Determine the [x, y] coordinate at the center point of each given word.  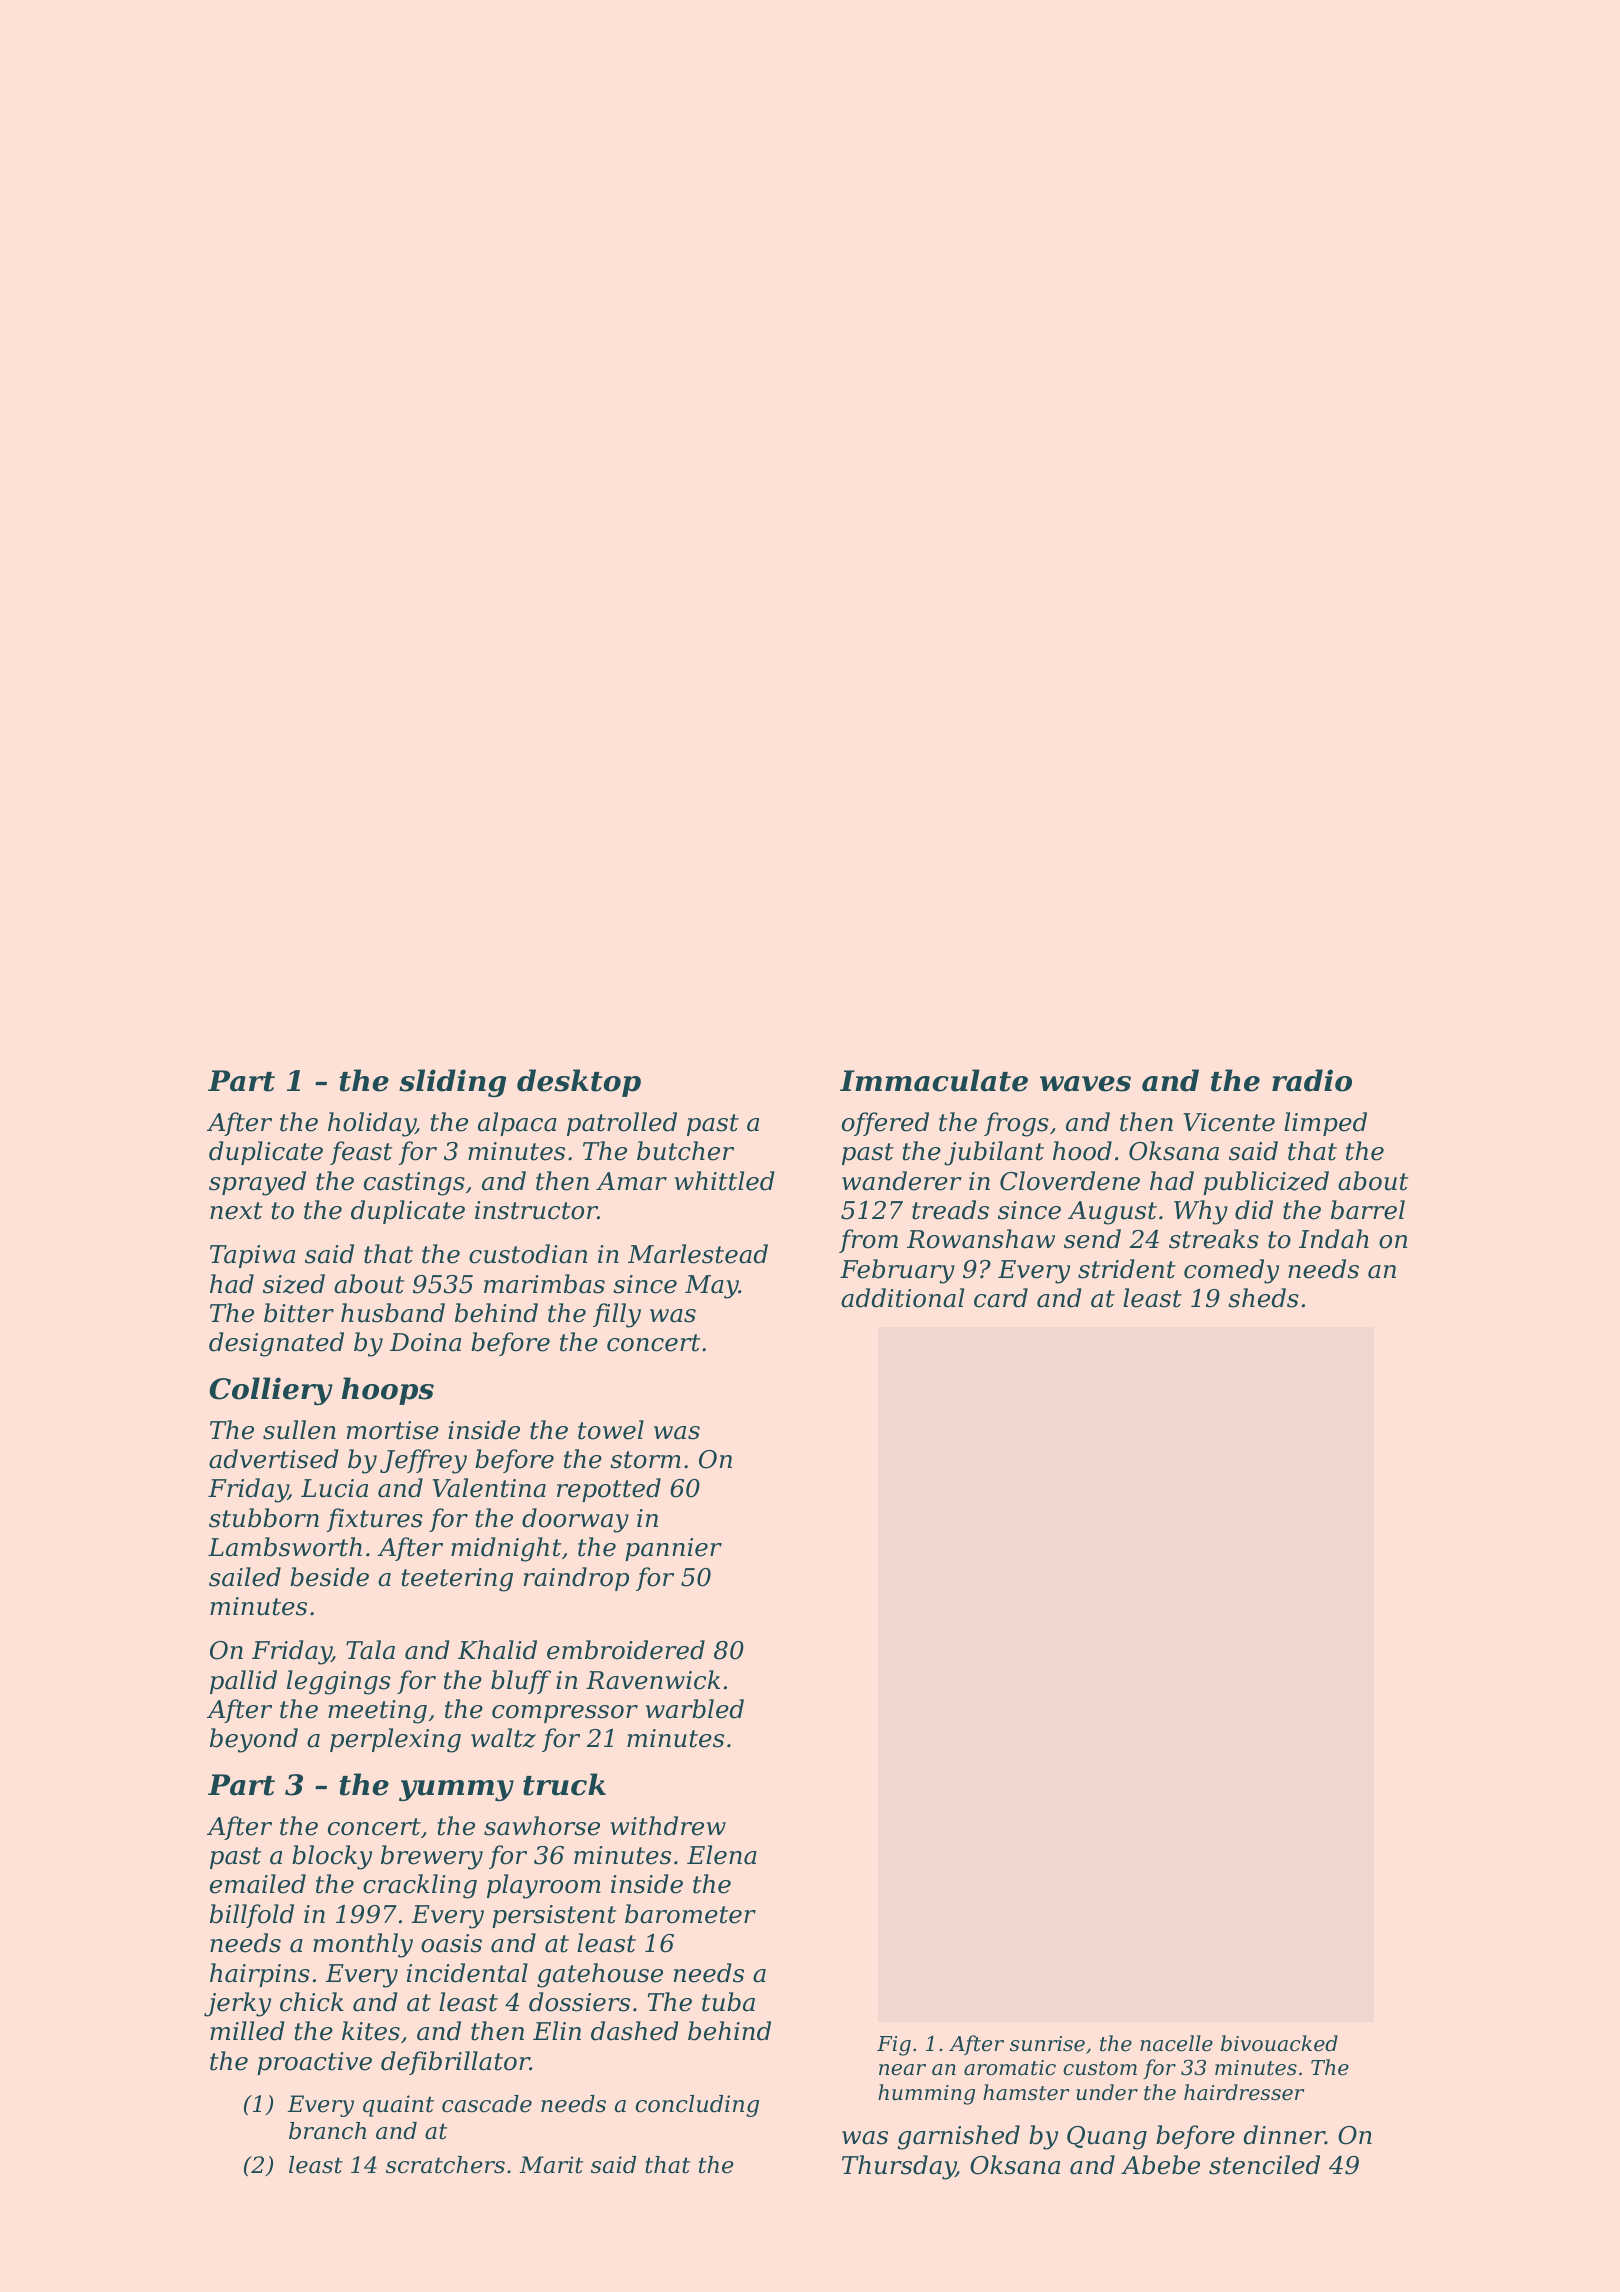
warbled [695, 1709]
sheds [1263, 1298]
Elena [722, 1855]
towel [611, 1430]
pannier [673, 1549]
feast [361, 1153]
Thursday [899, 2167]
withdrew [668, 1826]
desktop [579, 1083]
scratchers [445, 2165]
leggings [339, 1682]
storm [645, 1460]
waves [1085, 1084]
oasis [451, 1943]
